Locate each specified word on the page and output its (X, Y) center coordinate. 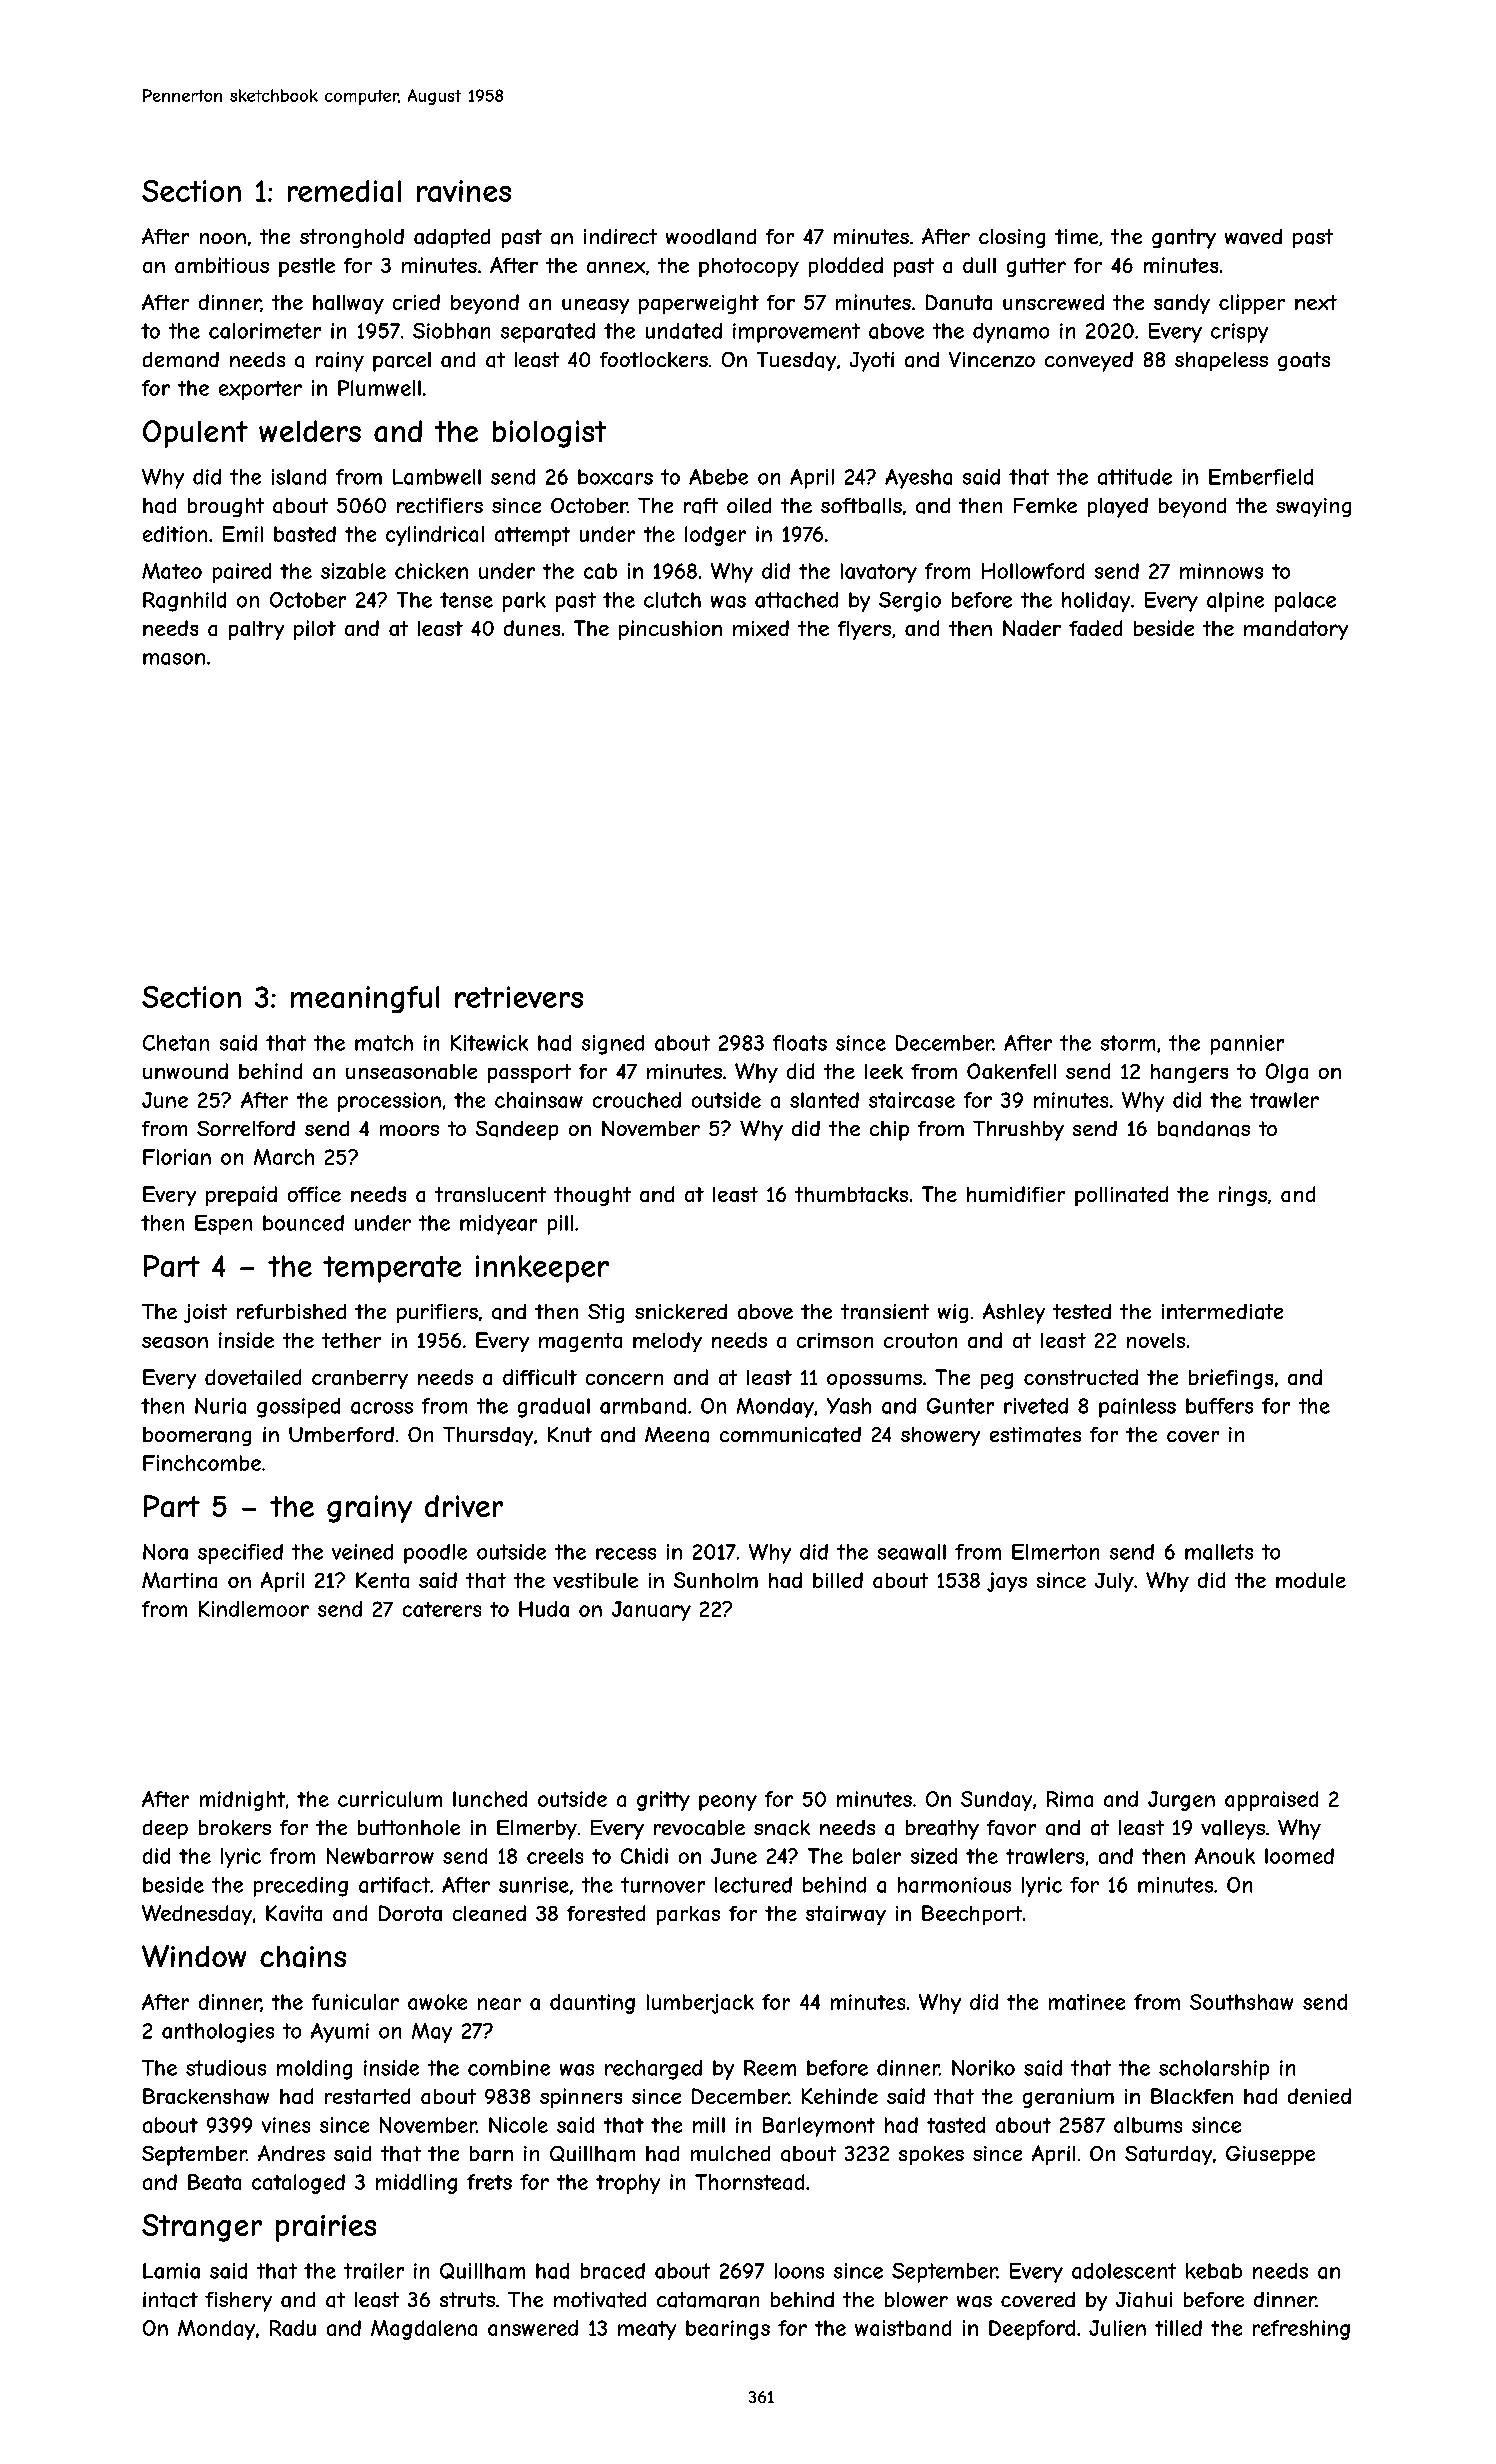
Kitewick (489, 1043)
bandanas (1204, 1129)
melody (667, 1342)
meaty (647, 2330)
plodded (846, 267)
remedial (344, 191)
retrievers (519, 997)
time (1076, 236)
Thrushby (1018, 1131)
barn (491, 2154)
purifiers (437, 1313)
